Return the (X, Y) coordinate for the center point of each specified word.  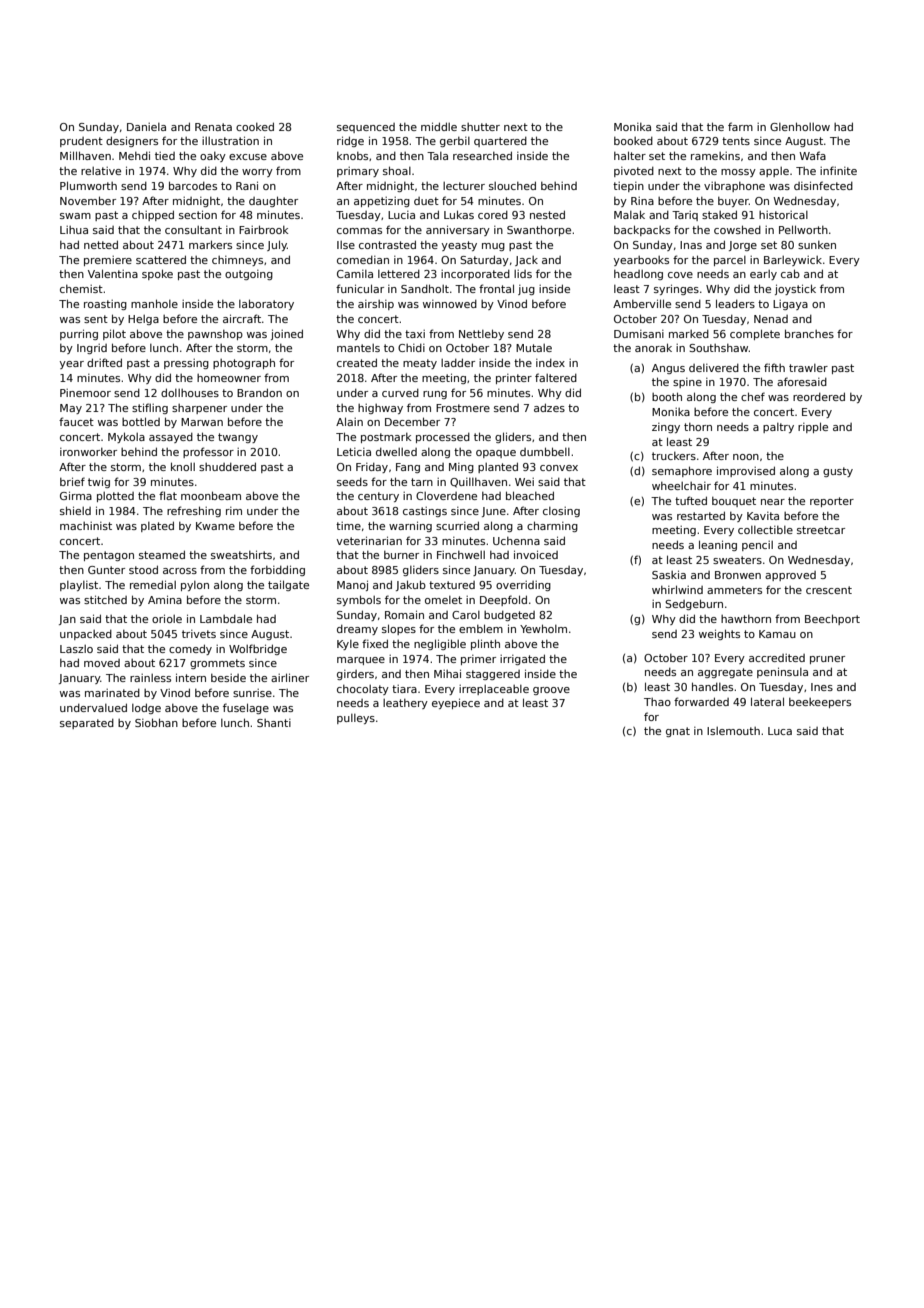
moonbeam (211, 495)
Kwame (215, 526)
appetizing (382, 202)
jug (526, 290)
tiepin (628, 187)
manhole (154, 303)
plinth (485, 644)
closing (561, 512)
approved (790, 576)
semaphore (682, 471)
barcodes (193, 185)
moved (102, 663)
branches (809, 333)
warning (410, 526)
